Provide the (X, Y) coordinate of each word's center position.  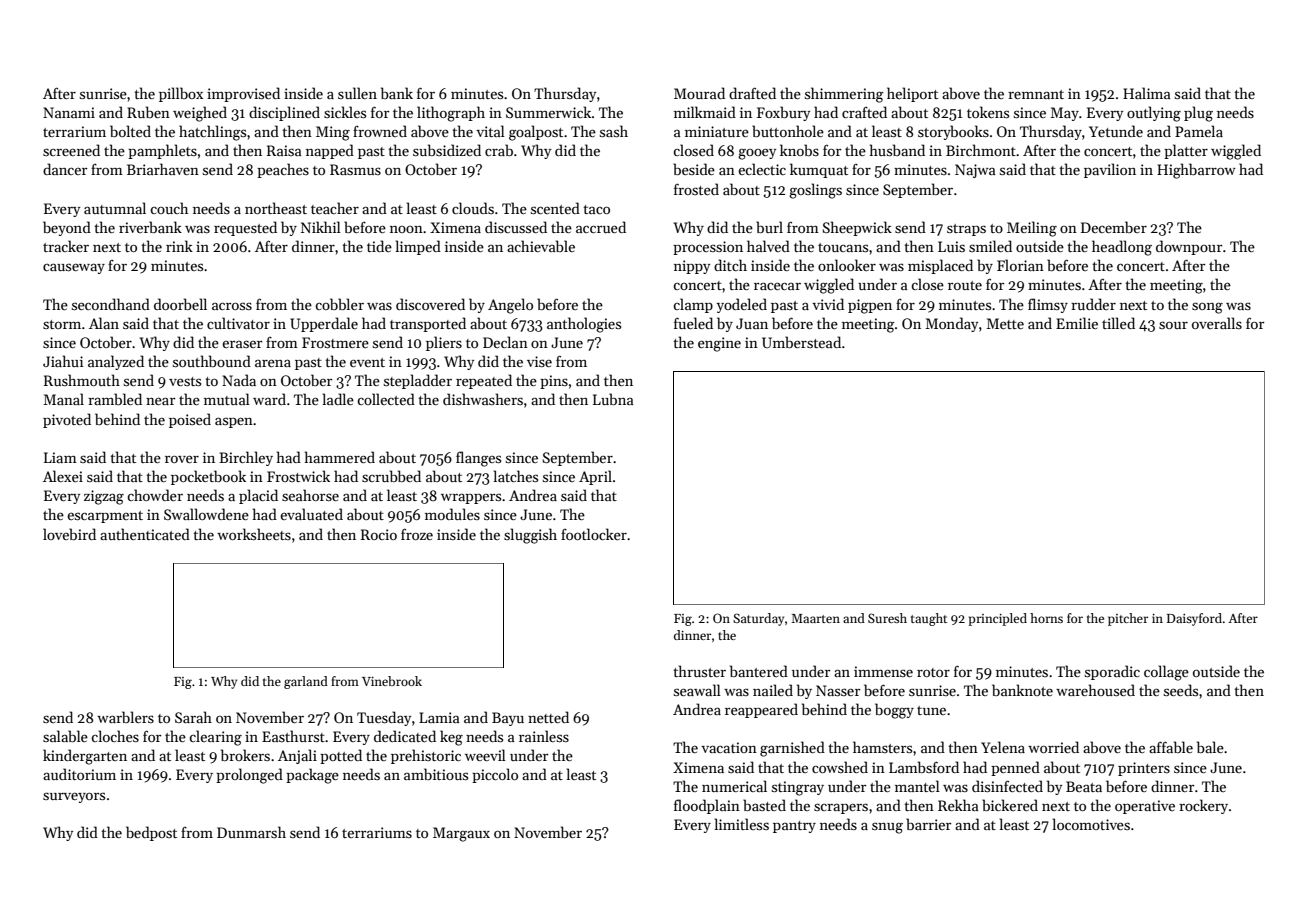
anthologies (584, 325)
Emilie (1077, 323)
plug (1198, 114)
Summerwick (549, 112)
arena (273, 363)
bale (1210, 747)
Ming (333, 133)
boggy (894, 711)
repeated (484, 381)
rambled (115, 399)
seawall (697, 690)
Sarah (193, 717)
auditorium (79, 774)
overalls (1217, 323)
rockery (1203, 806)
